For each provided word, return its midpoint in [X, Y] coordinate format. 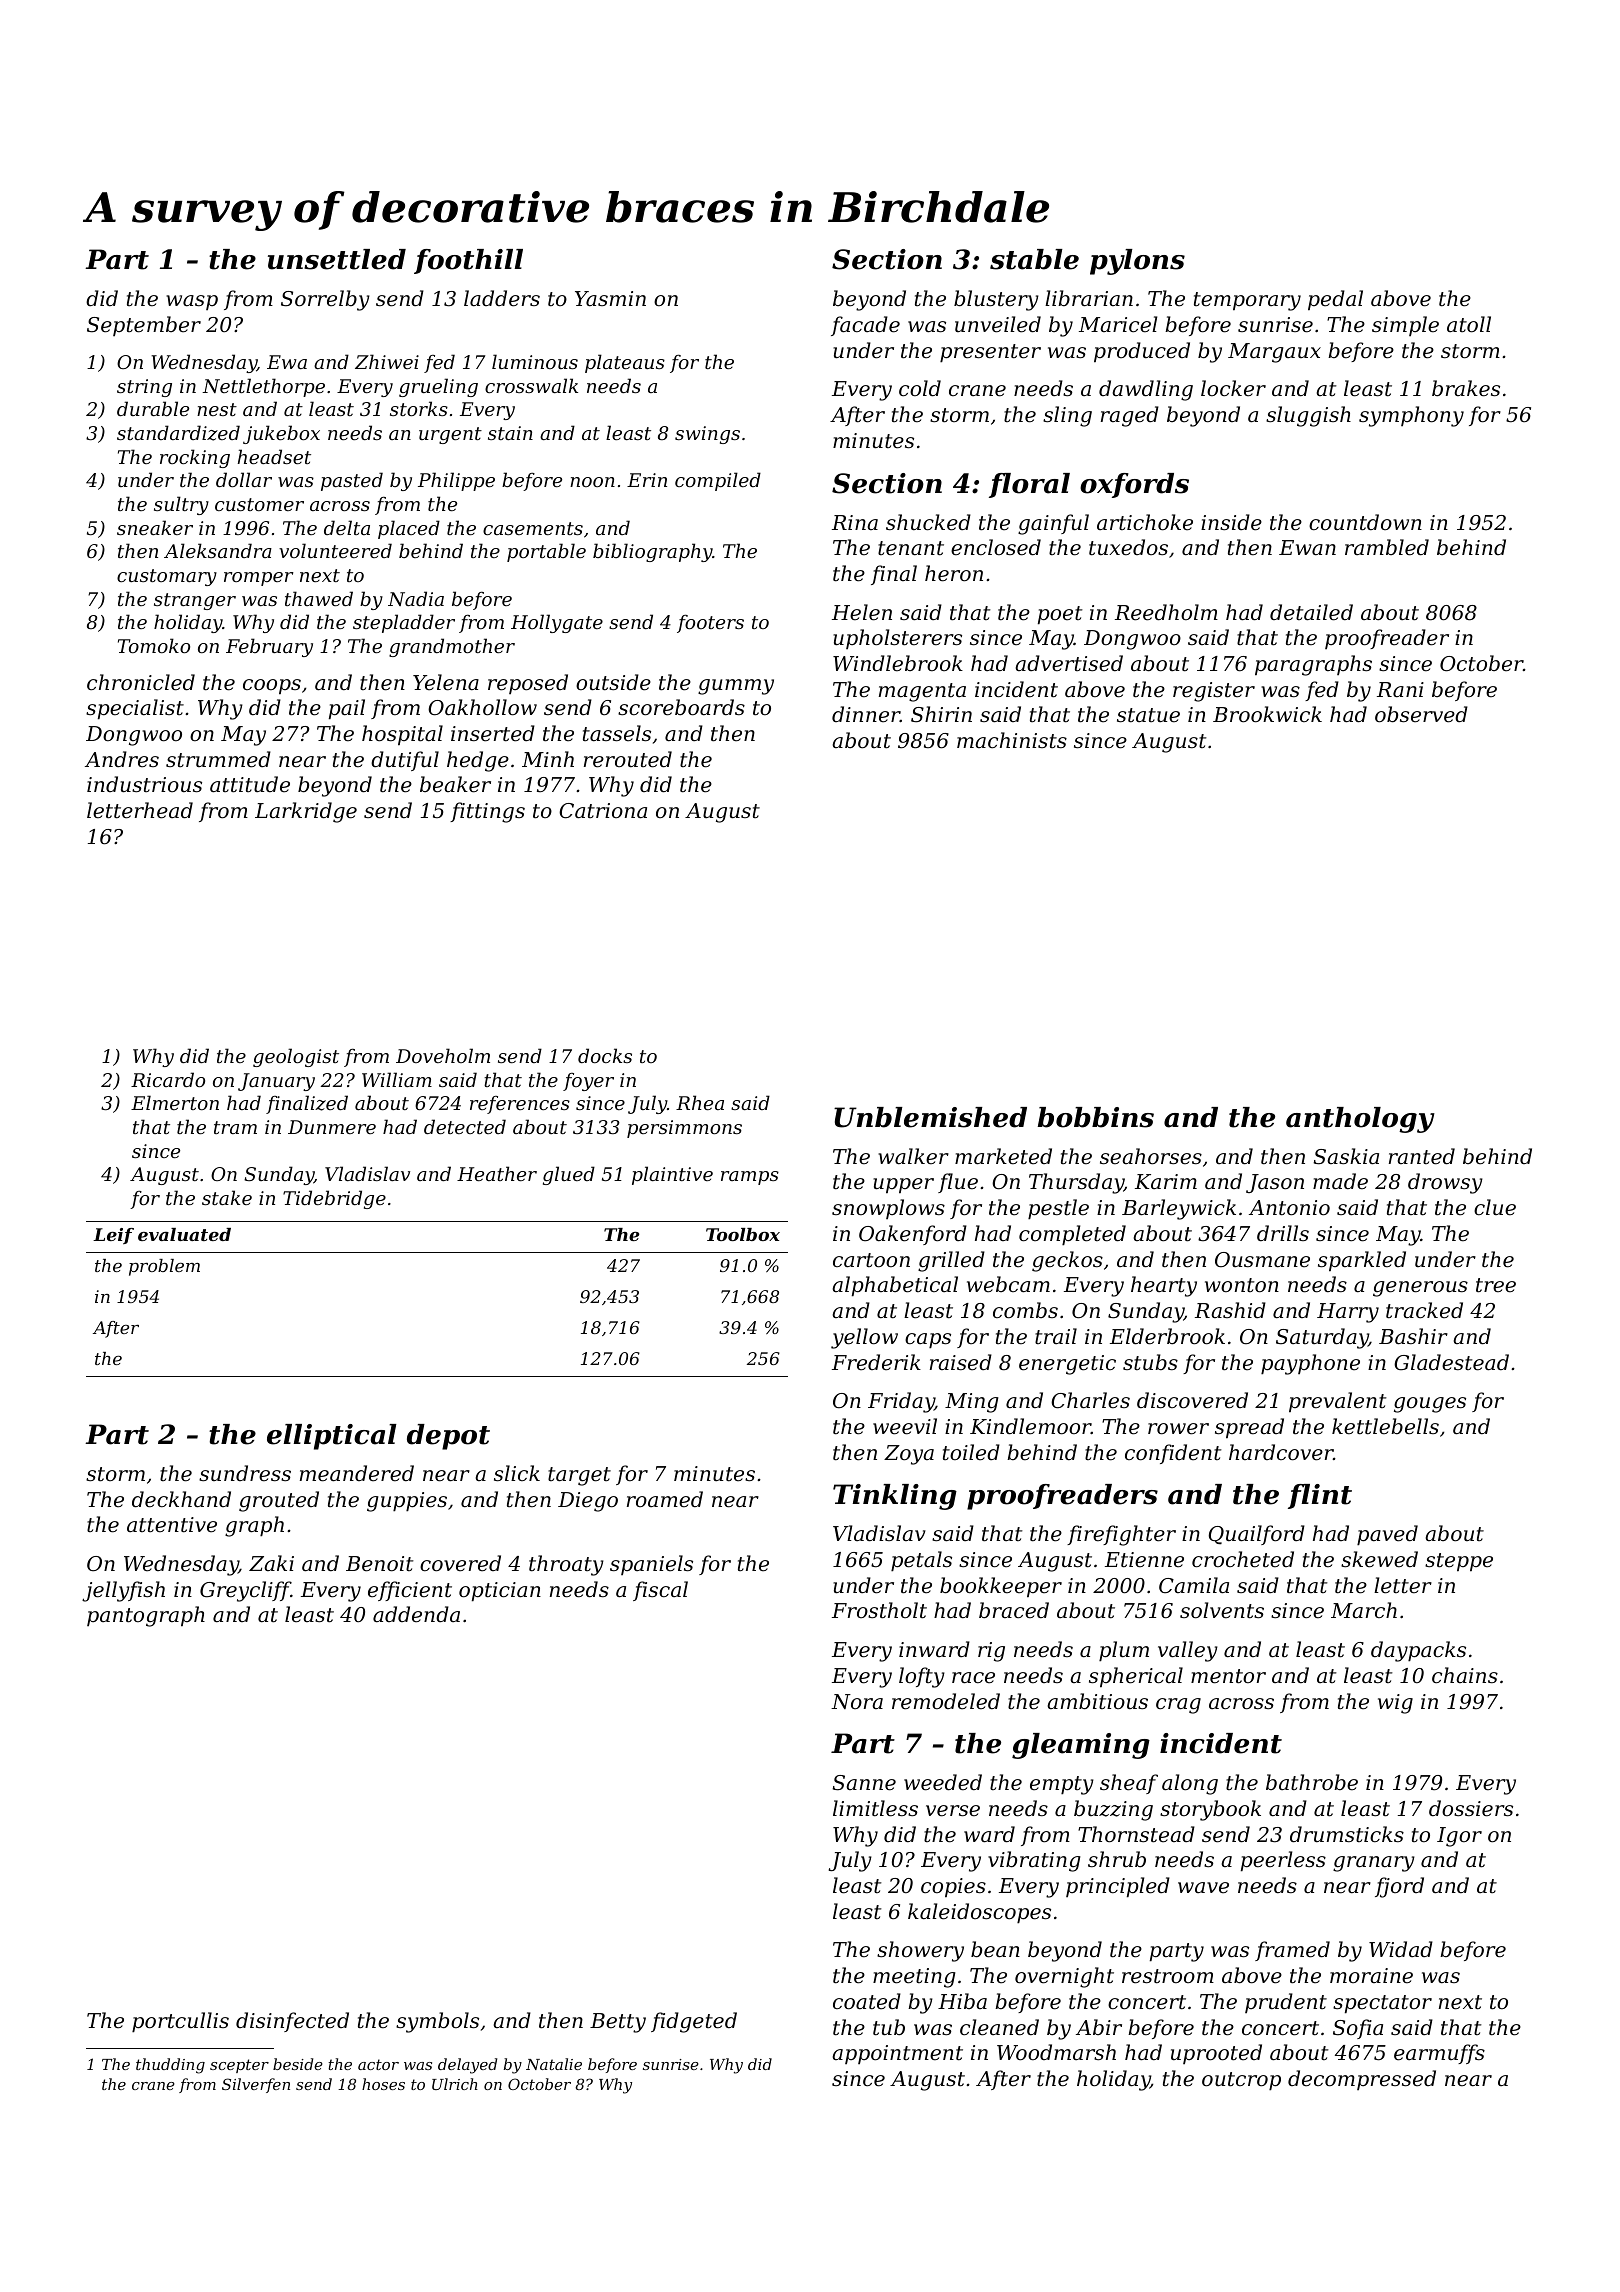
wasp [192, 302]
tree [1496, 1285]
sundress [245, 1473]
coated [867, 2001]
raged [1130, 416]
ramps [750, 1178]
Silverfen [256, 2085]
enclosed [996, 547]
